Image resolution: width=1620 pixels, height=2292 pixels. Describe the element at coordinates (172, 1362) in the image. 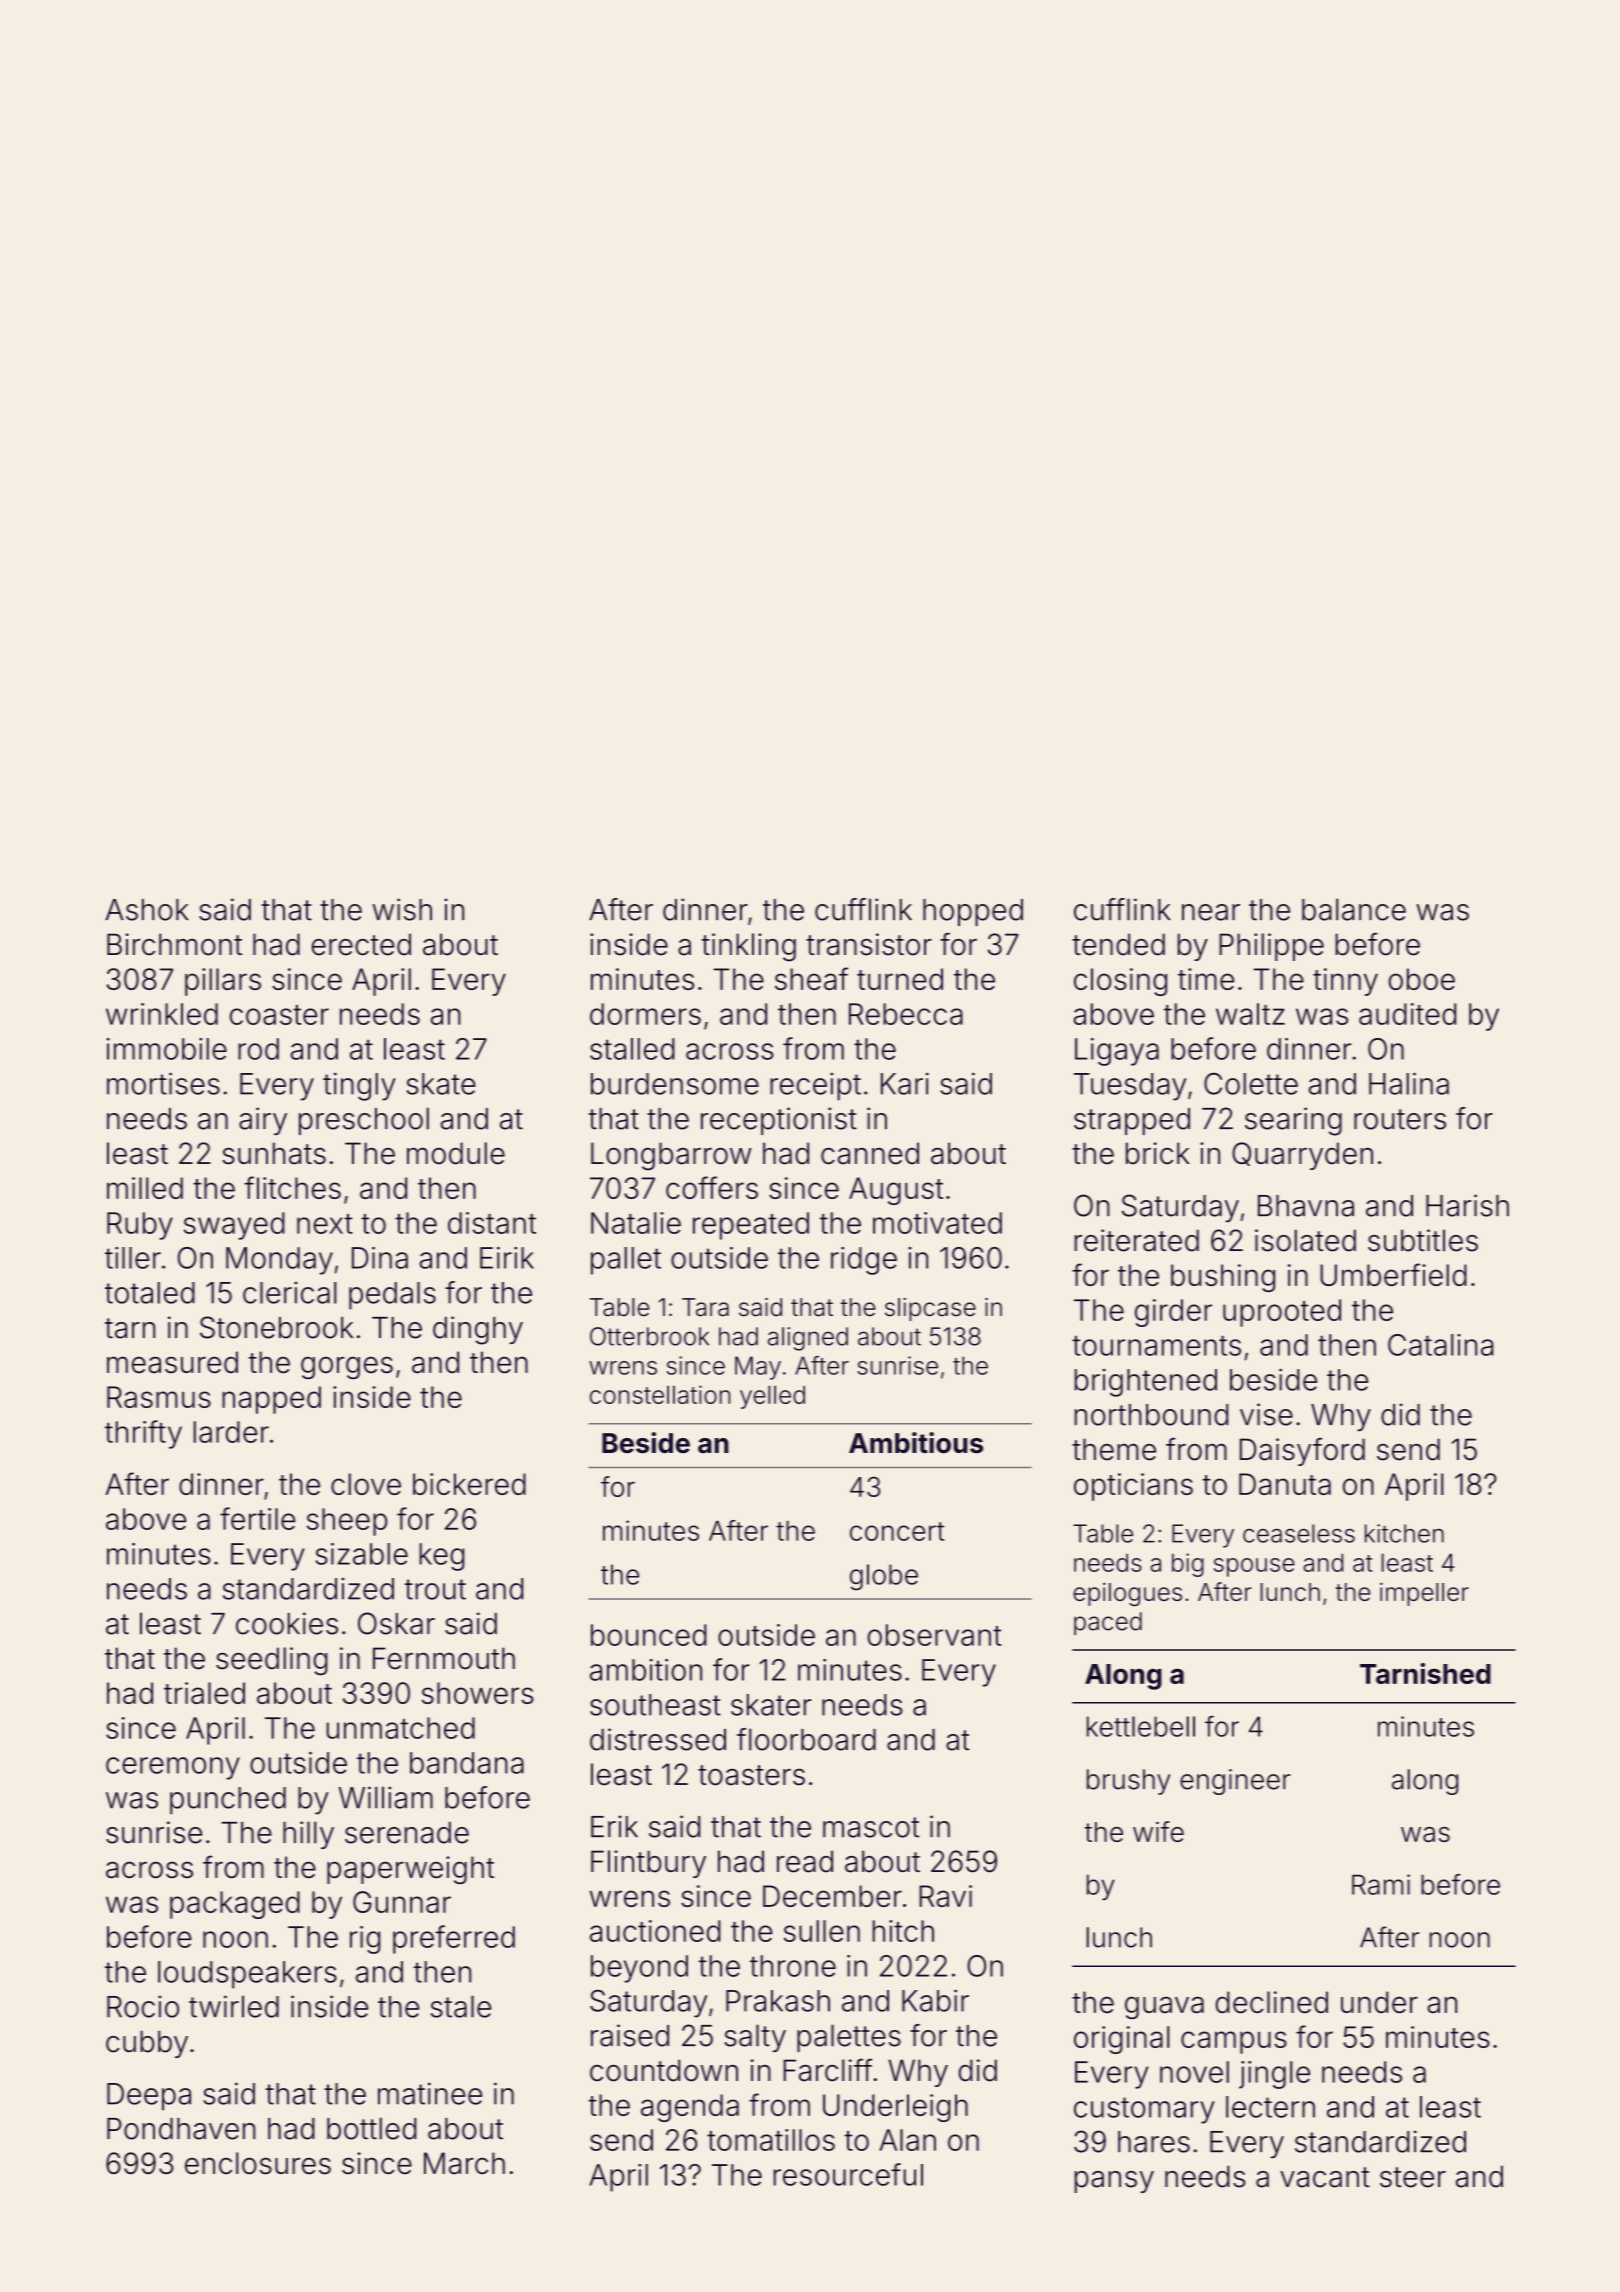

I see `measured` at that location.
